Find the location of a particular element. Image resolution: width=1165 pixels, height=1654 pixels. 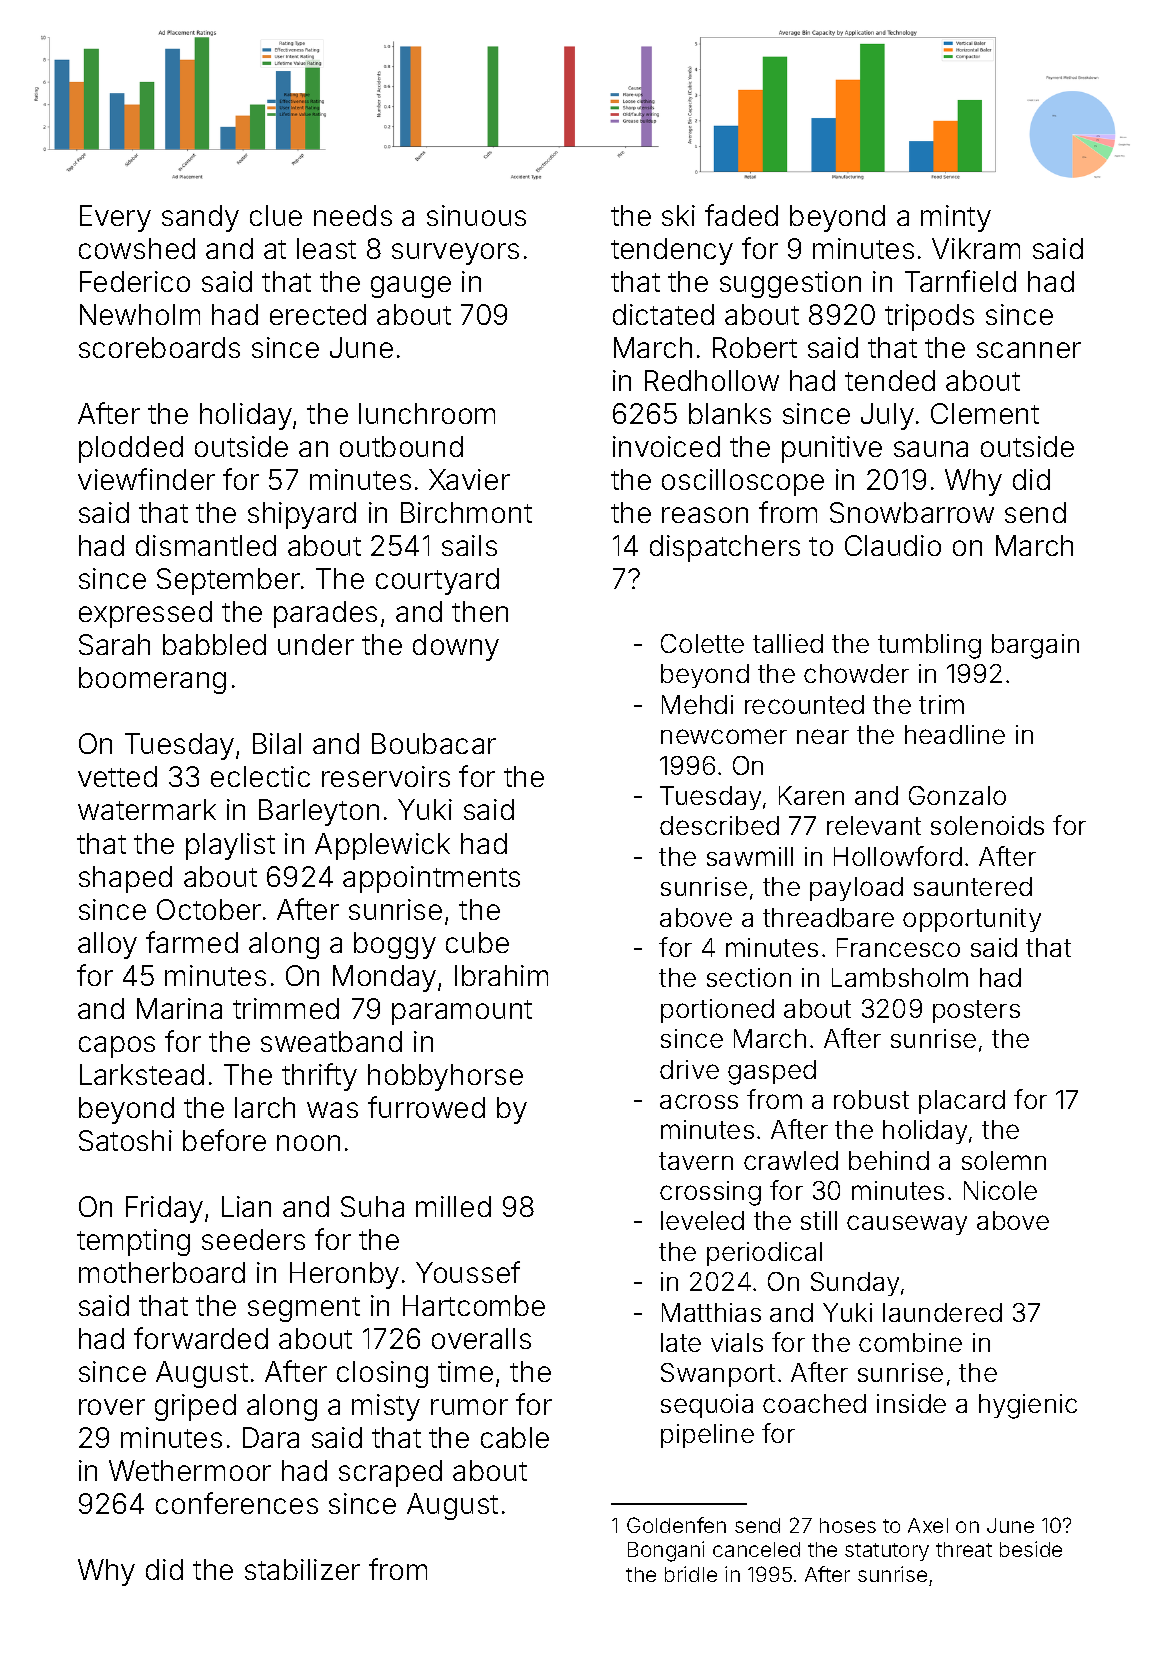

reason is located at coordinates (705, 515).
